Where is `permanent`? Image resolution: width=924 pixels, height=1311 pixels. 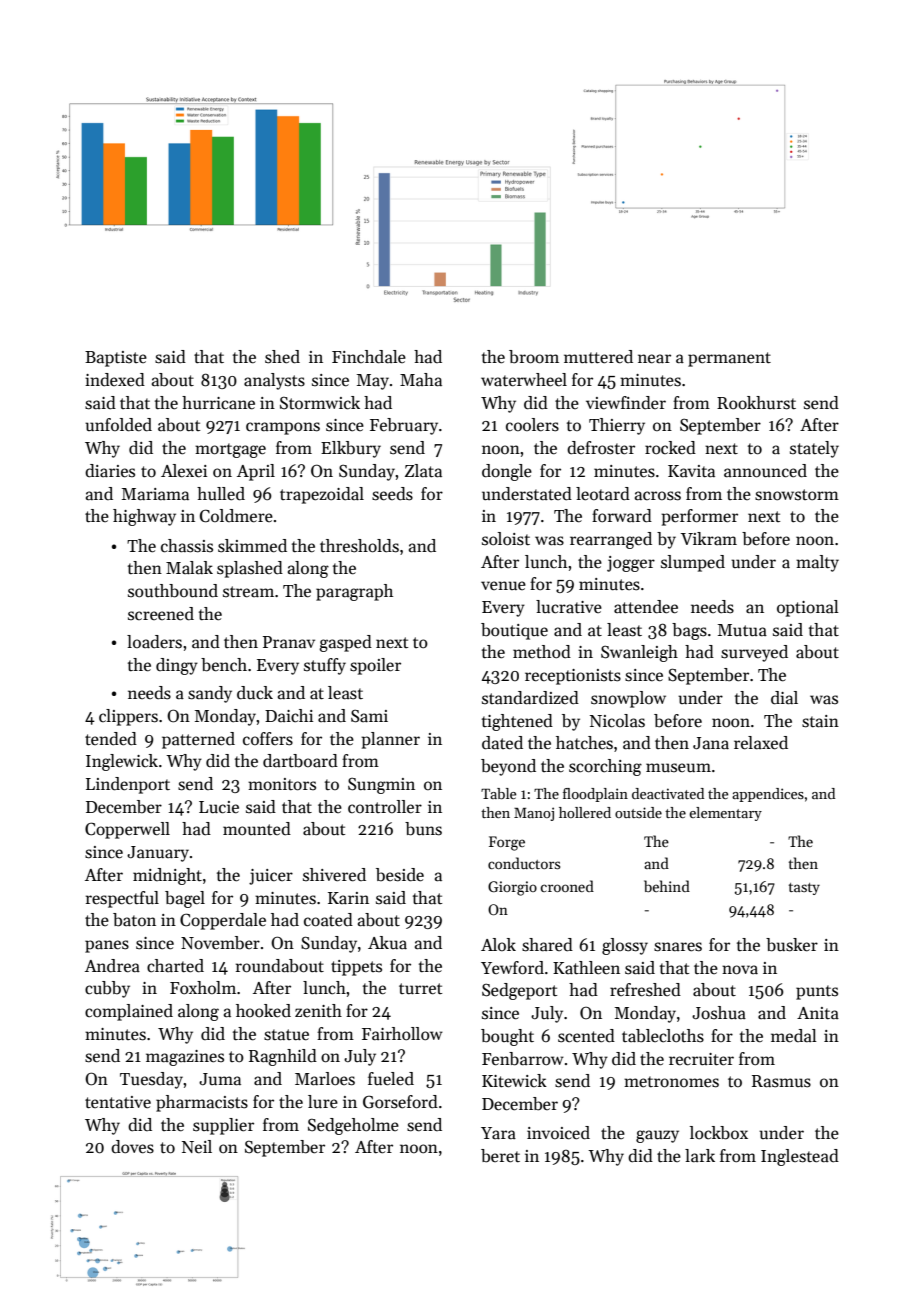 permanent is located at coordinates (729, 359).
